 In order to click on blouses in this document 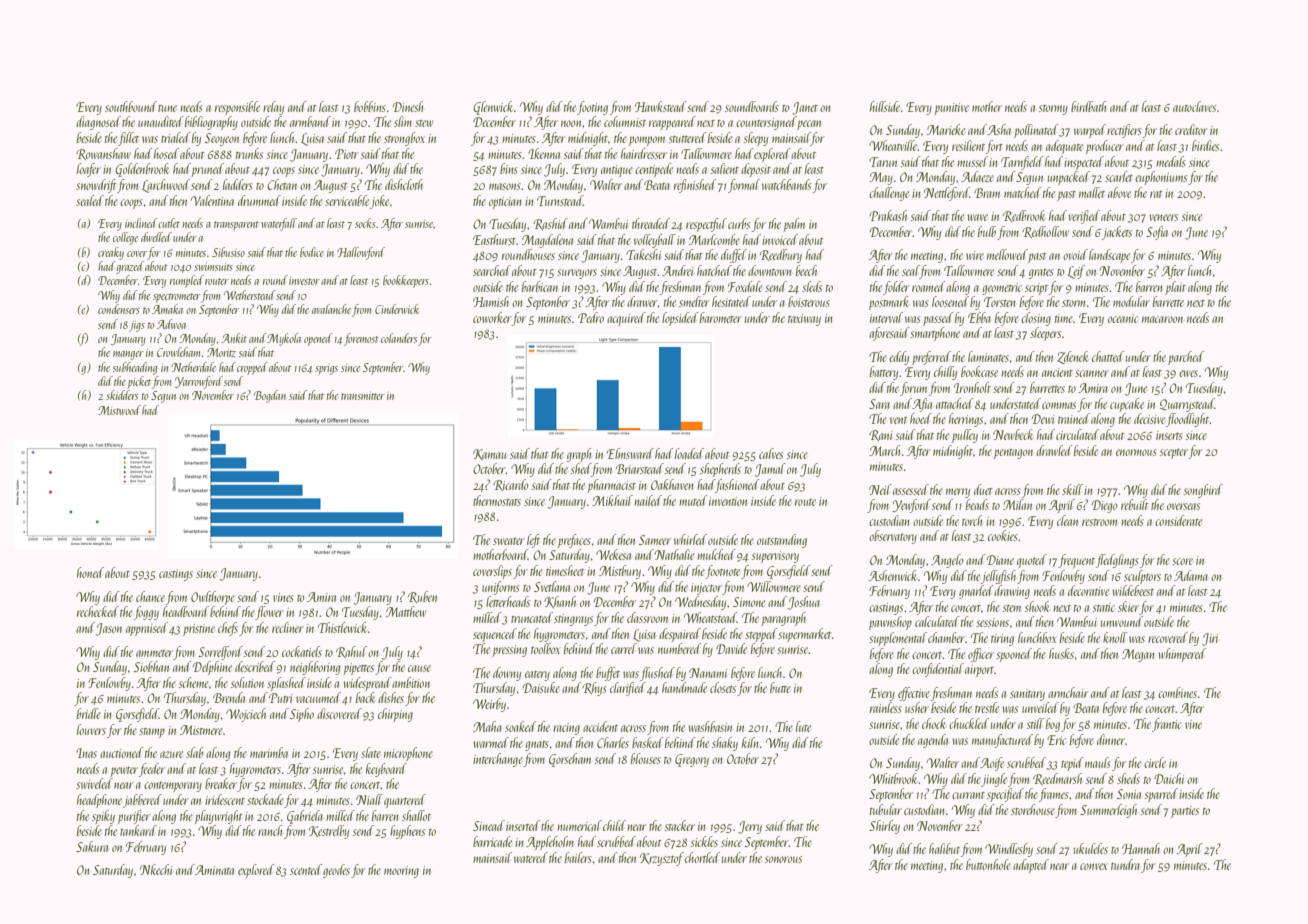, I will do `click(646, 758)`.
